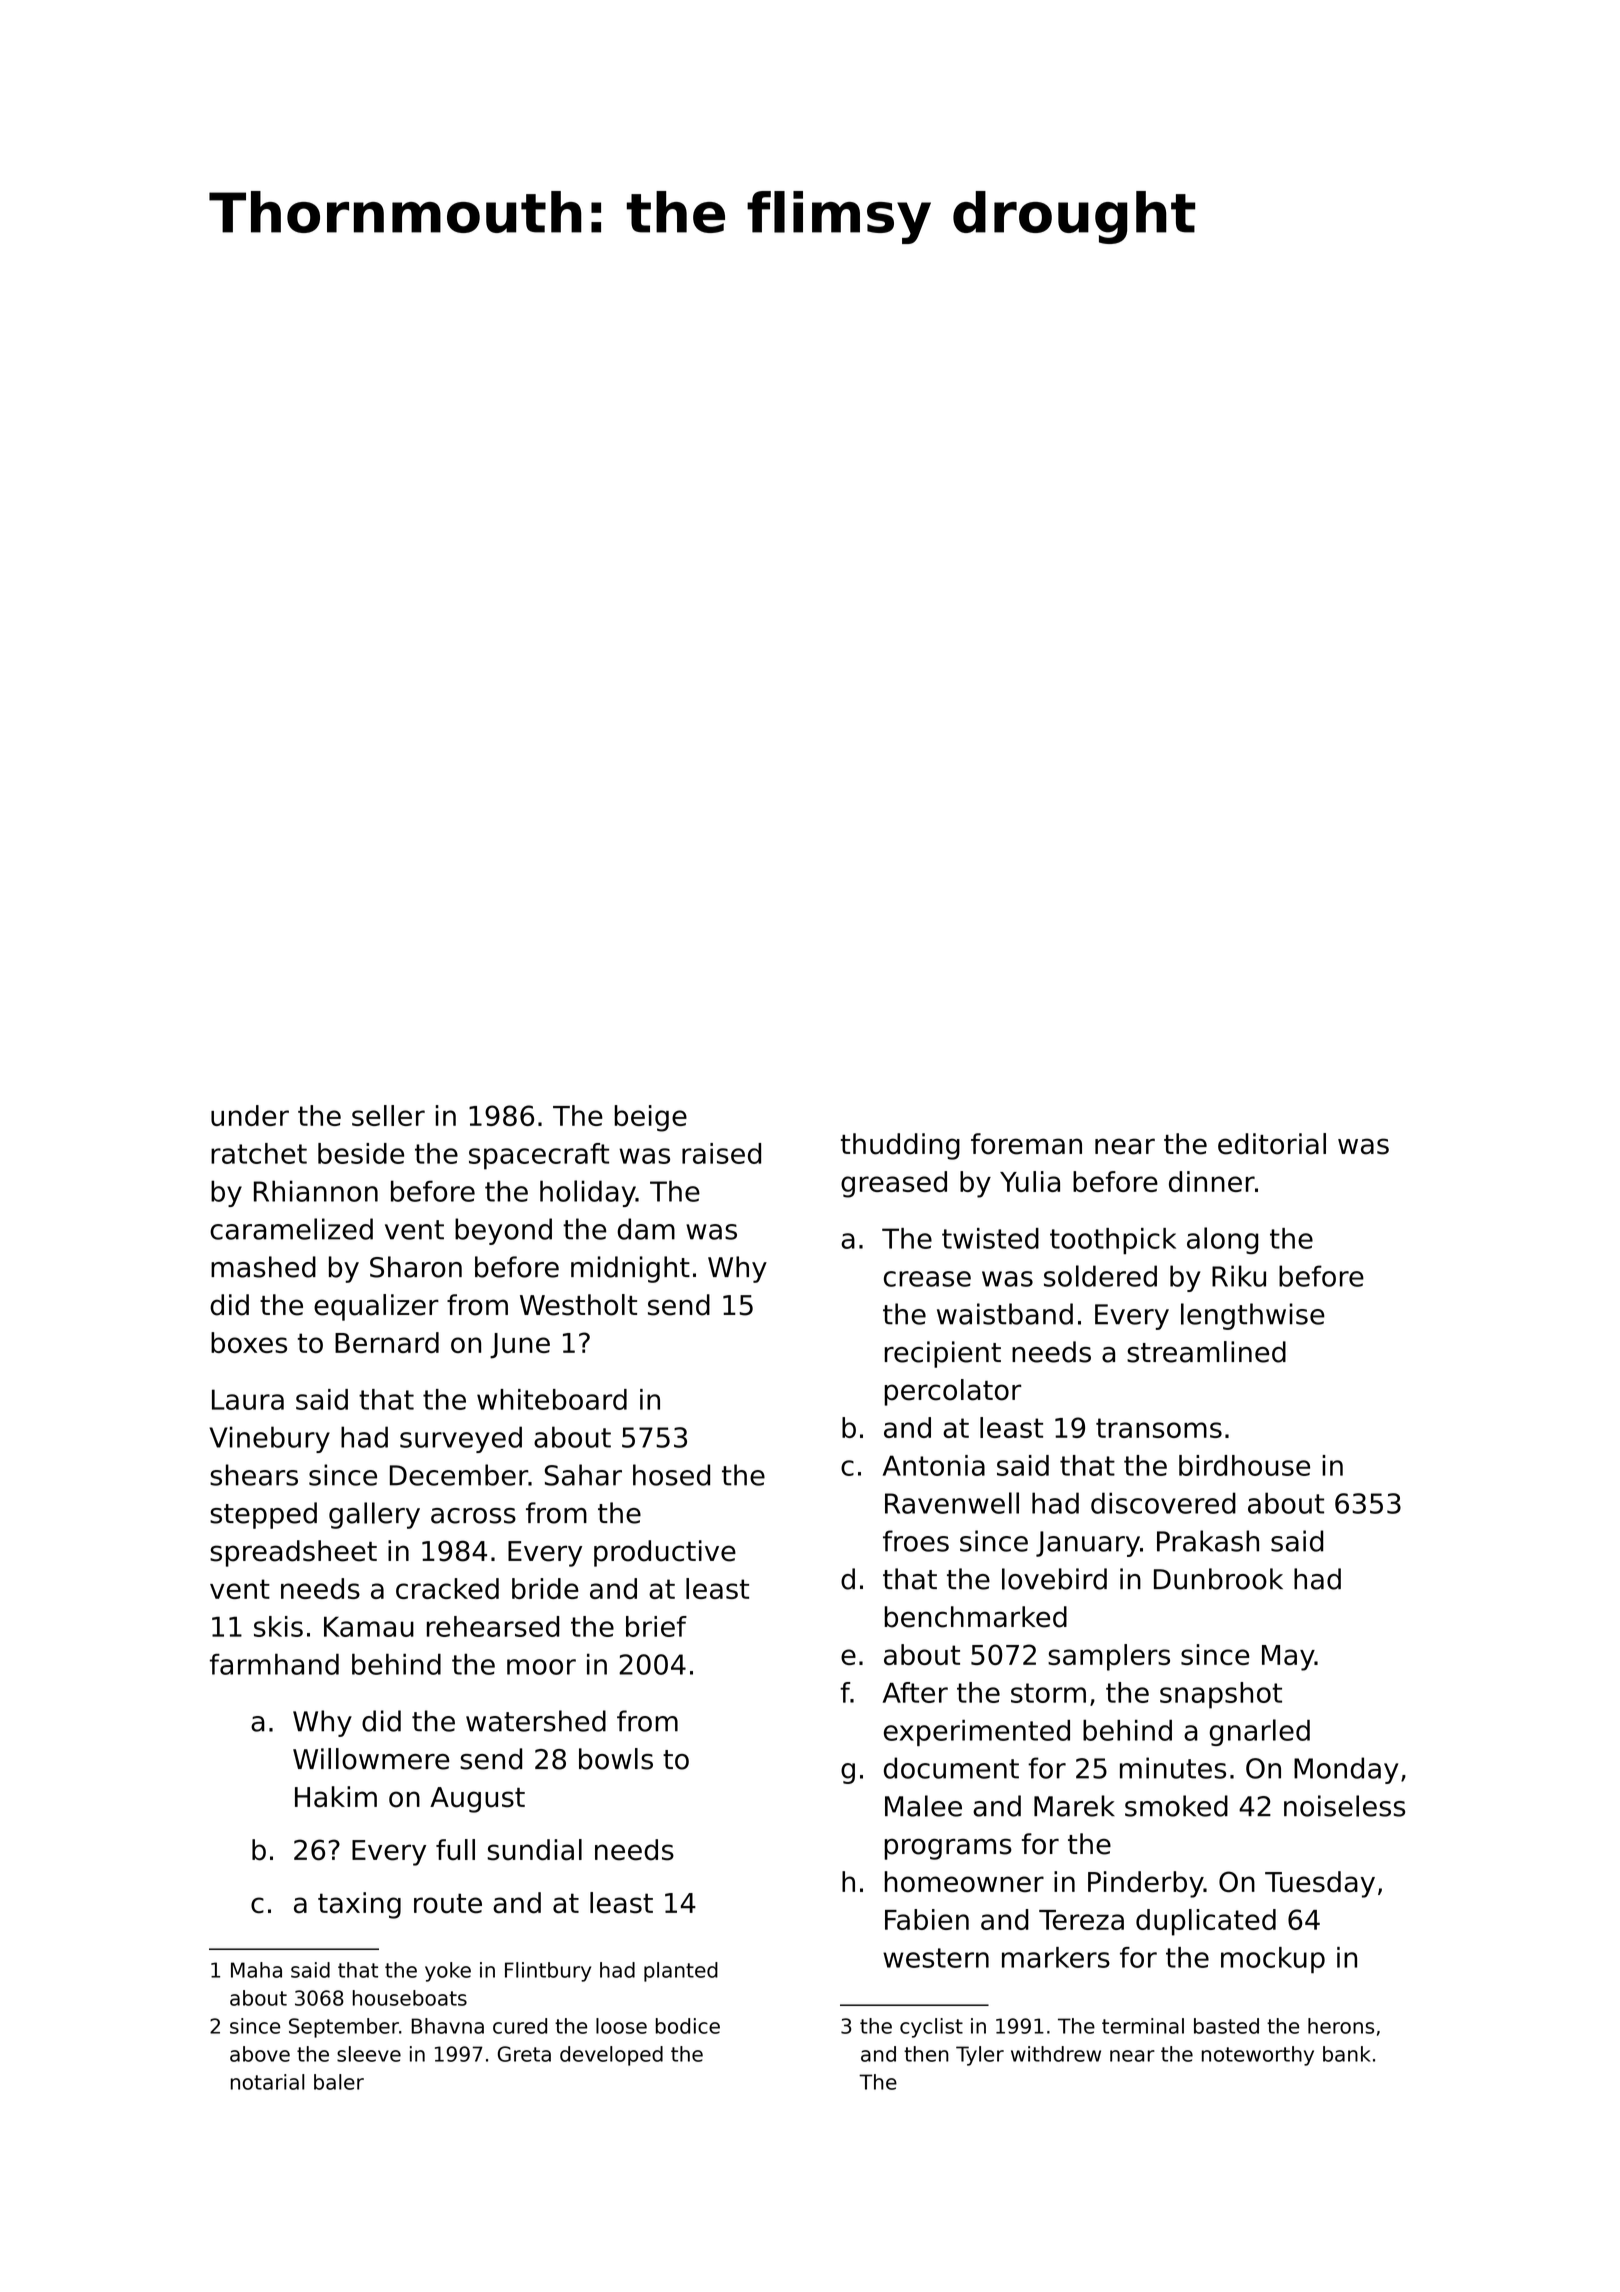  Describe the element at coordinates (503, 1231) in the screenshot. I see `beyond` at that location.
